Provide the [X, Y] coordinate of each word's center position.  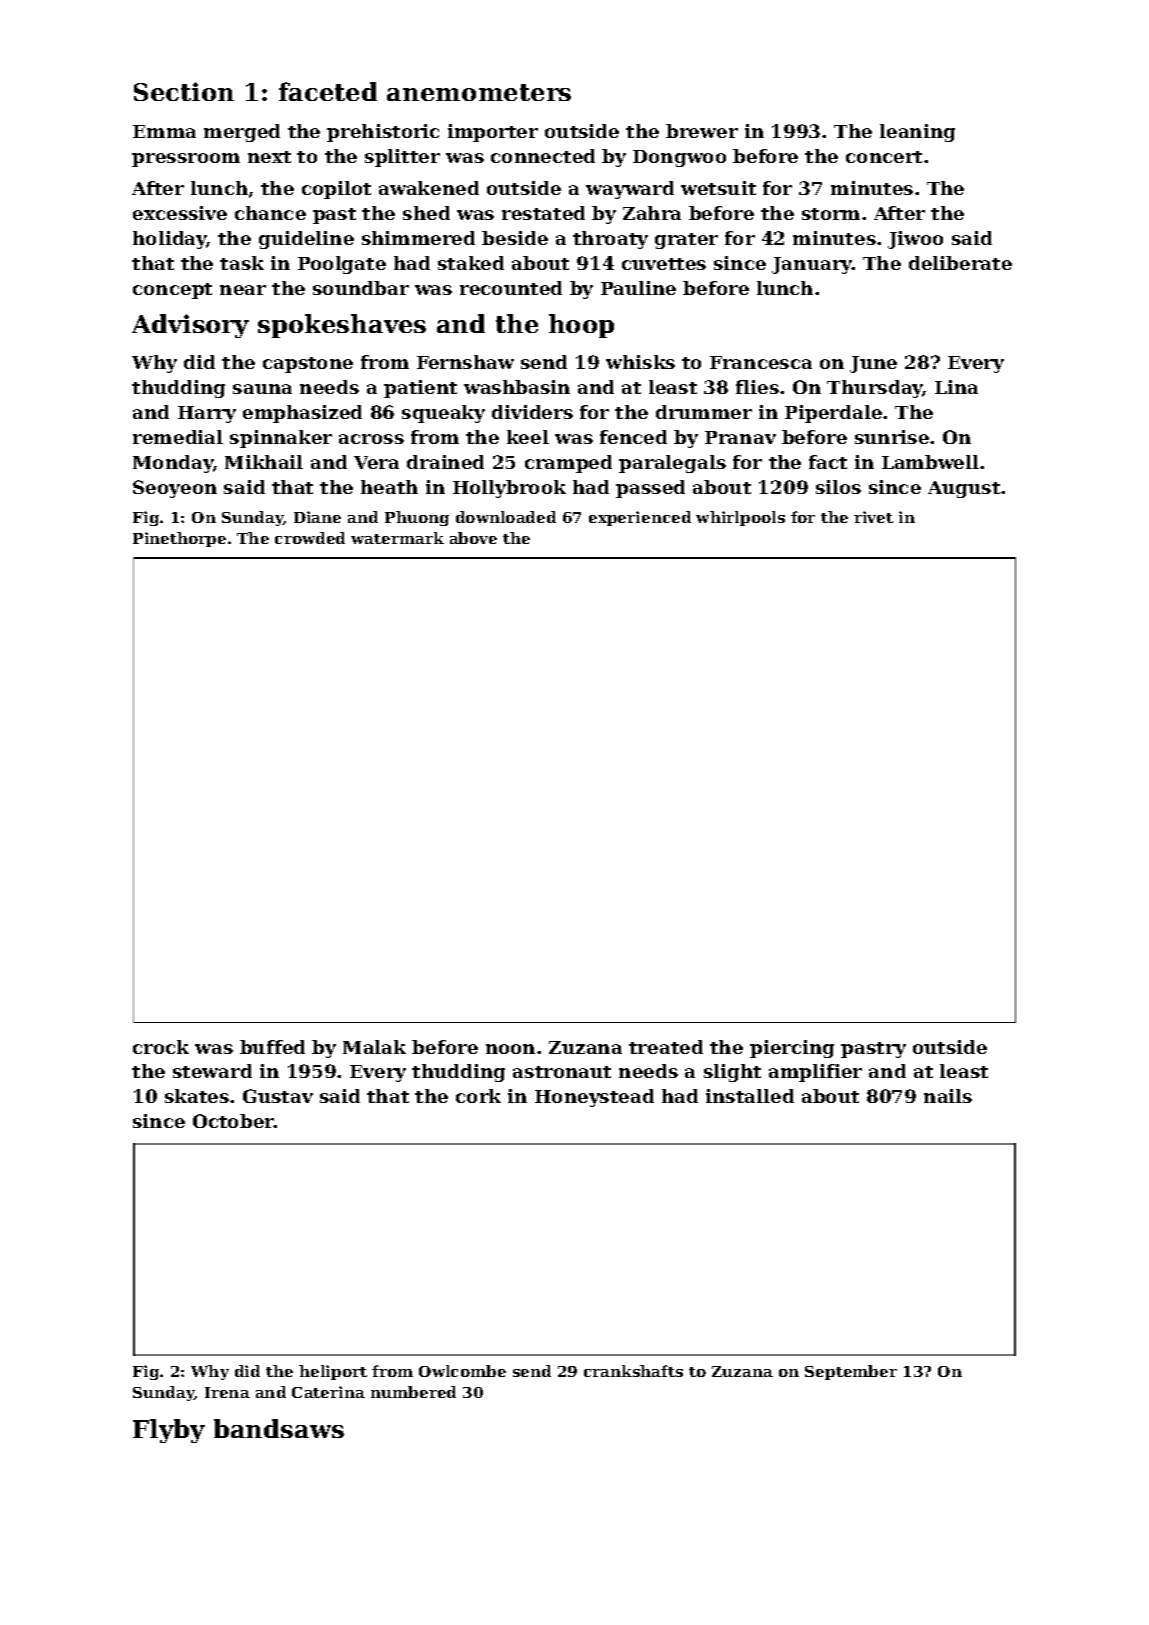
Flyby [169, 1431]
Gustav [278, 1096]
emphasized [302, 414]
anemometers [479, 92]
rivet [873, 517]
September [851, 1372]
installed [750, 1096]
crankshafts [633, 1371]
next [269, 157]
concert [884, 157]
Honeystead [594, 1098]
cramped [568, 464]
